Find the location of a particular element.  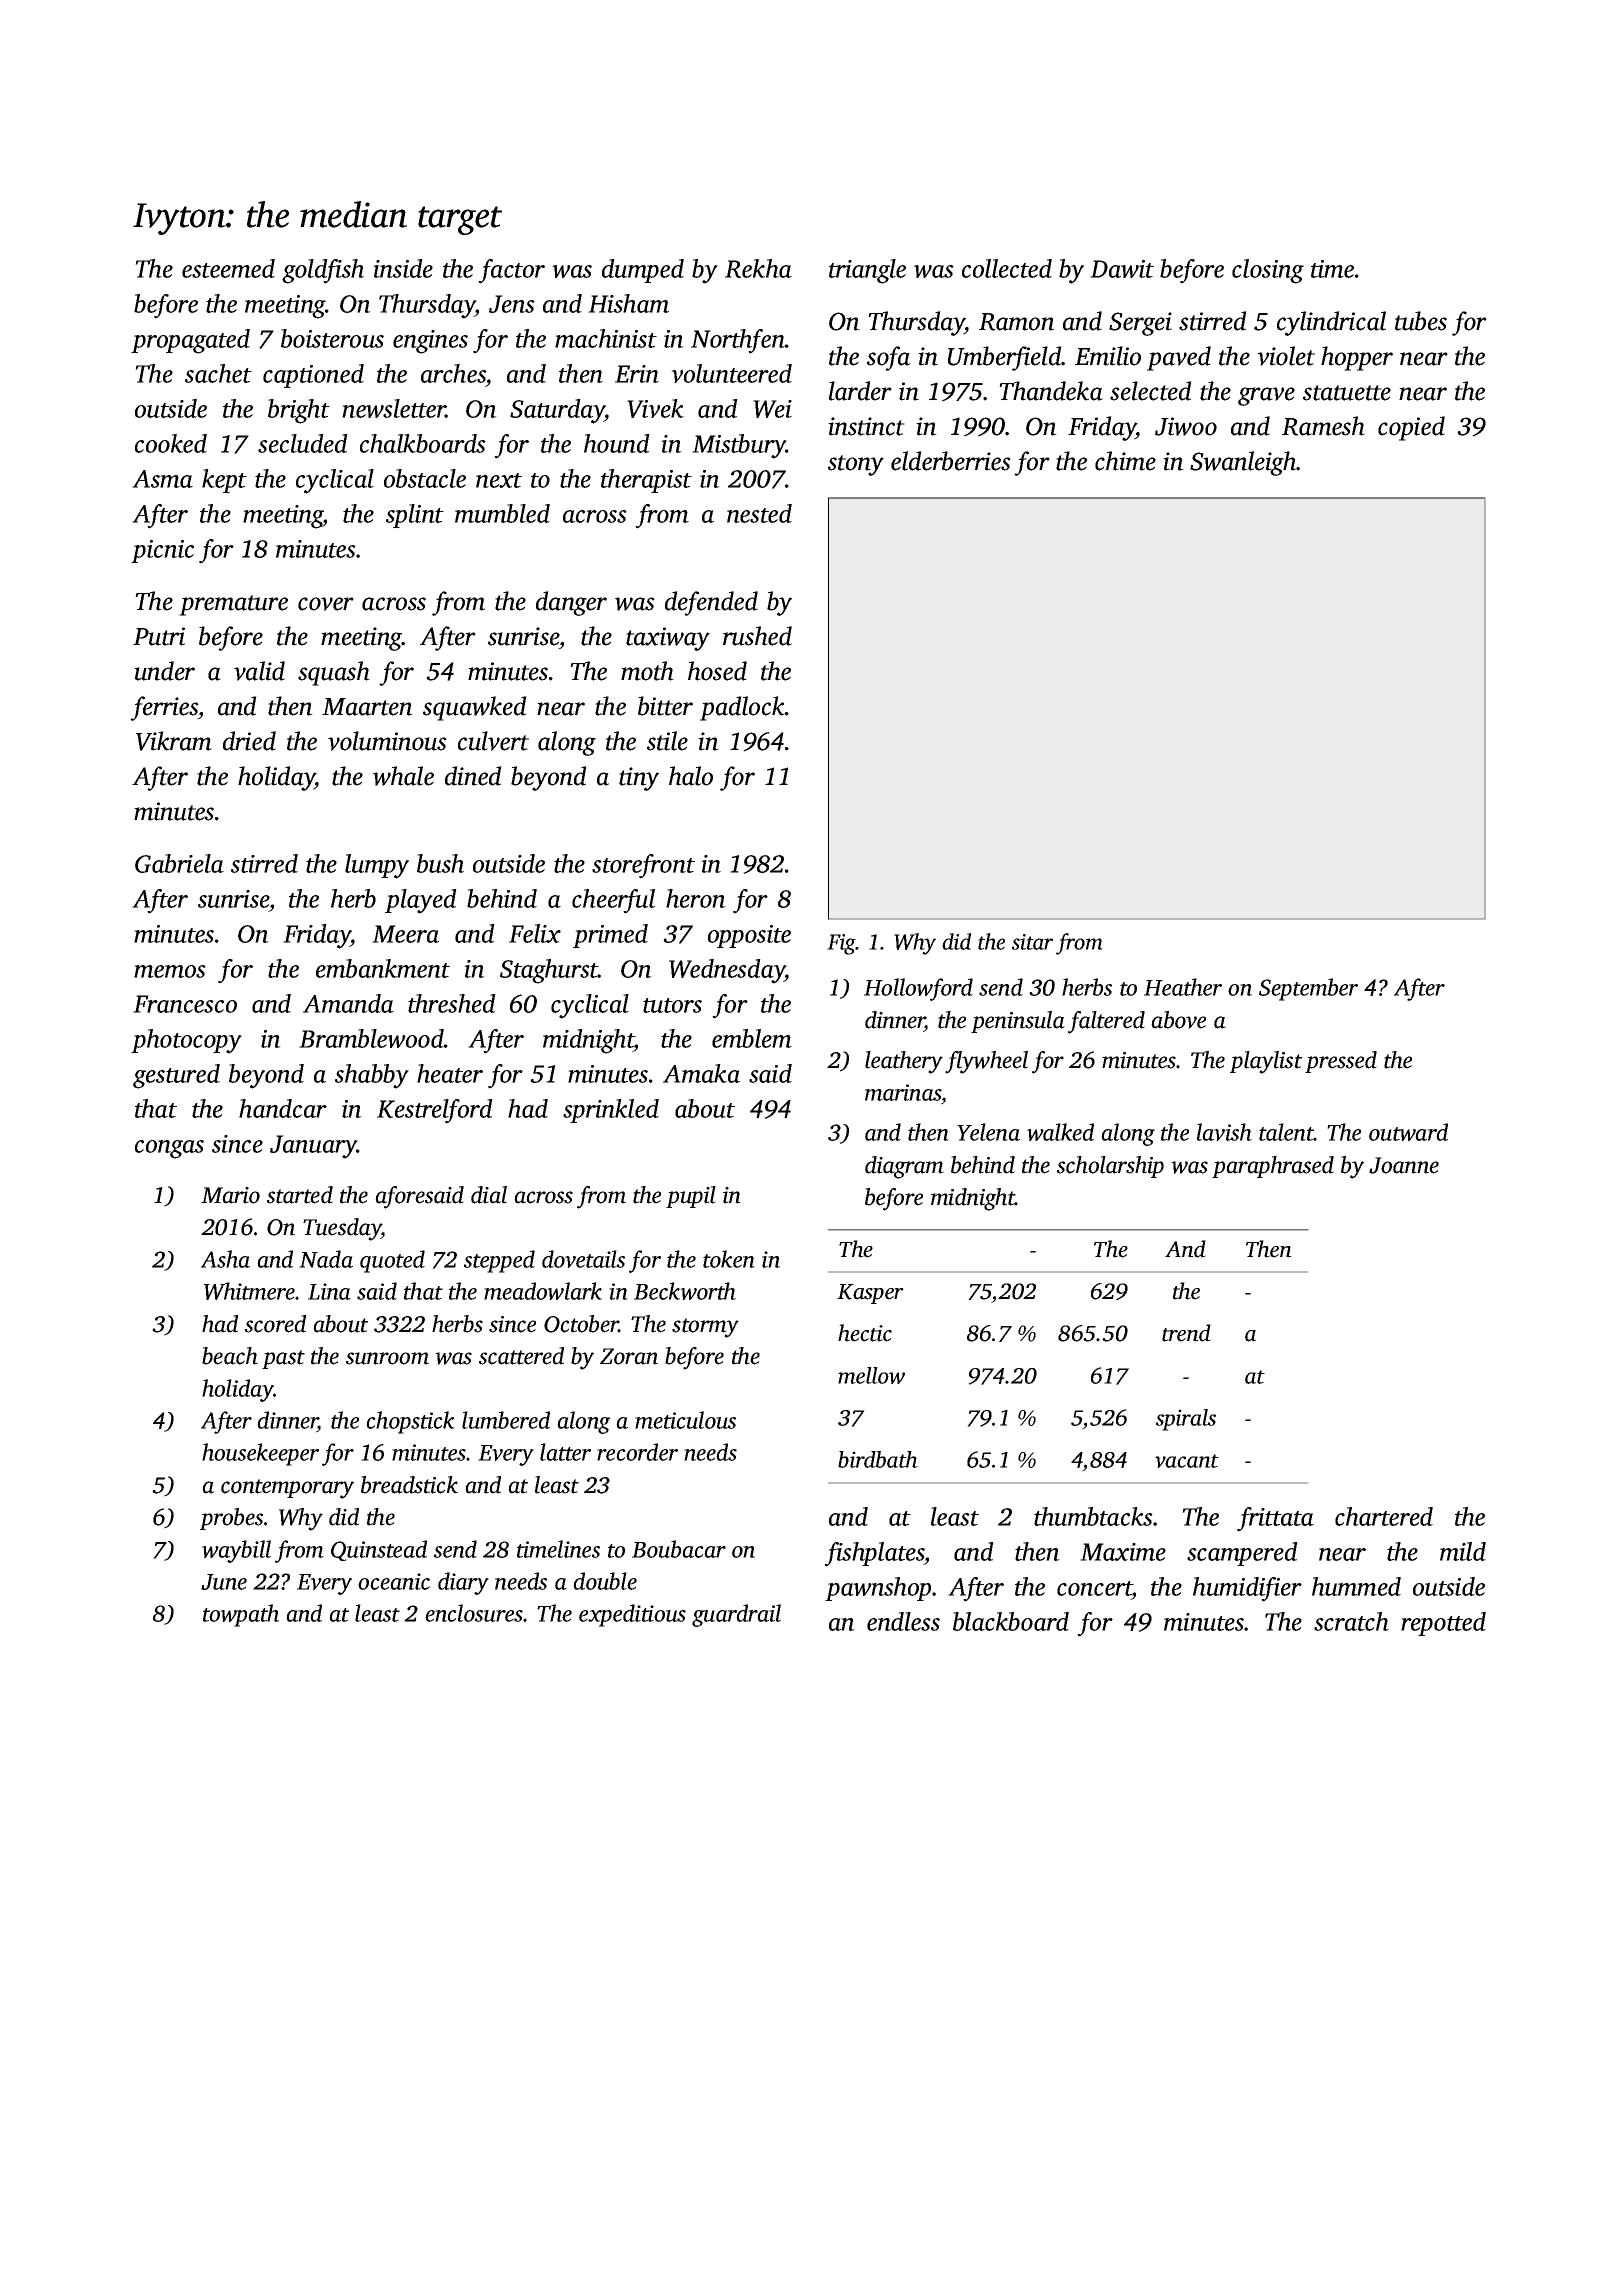

photocopy is located at coordinates (186, 1041).
